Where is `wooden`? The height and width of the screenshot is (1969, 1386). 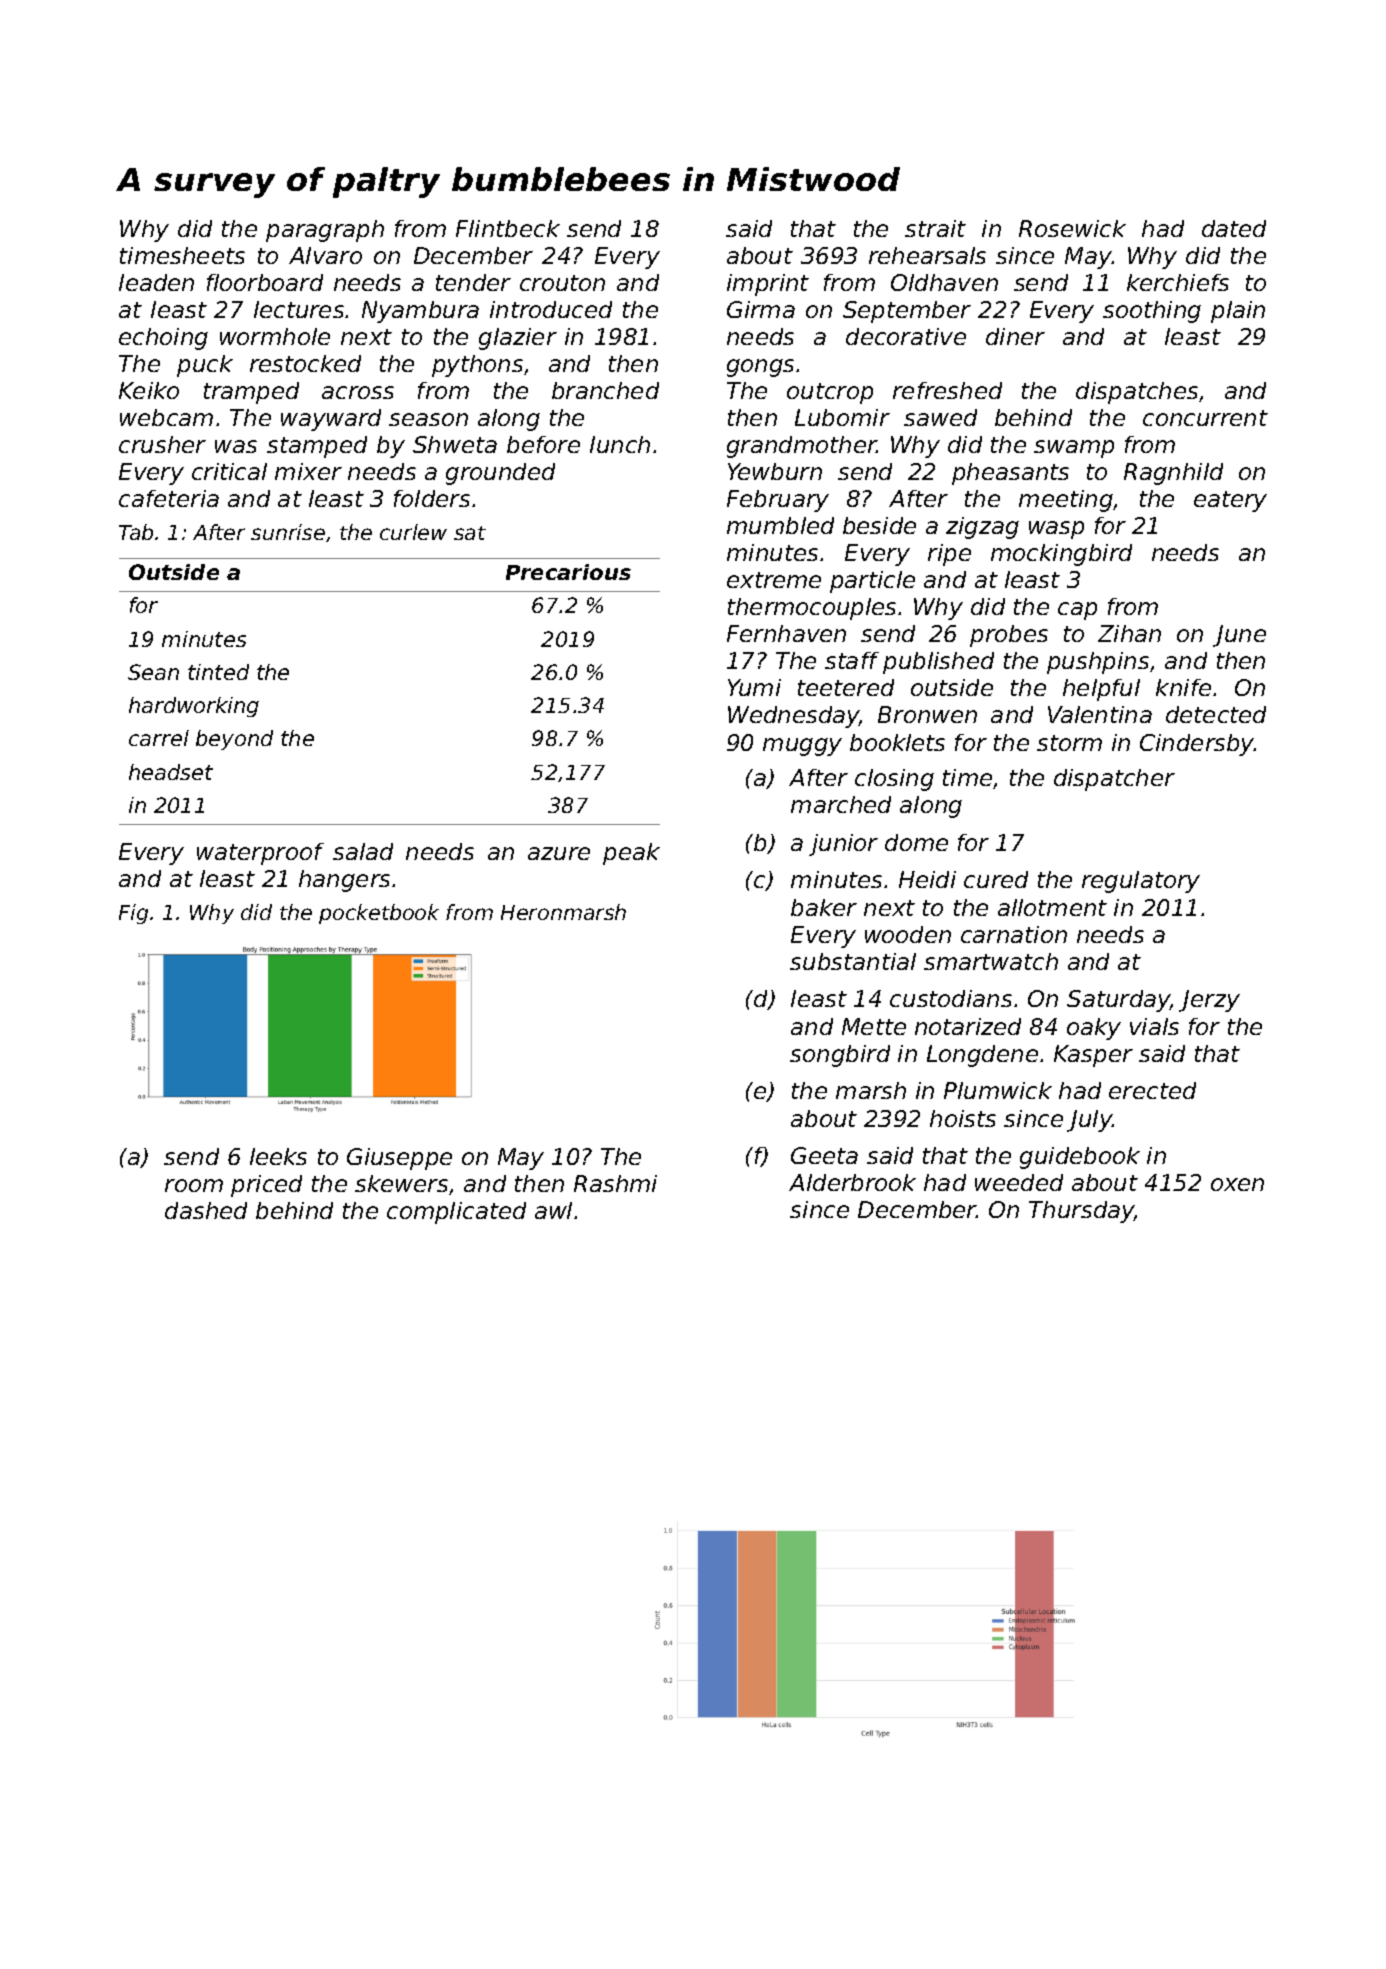
wooden is located at coordinates (908, 934).
